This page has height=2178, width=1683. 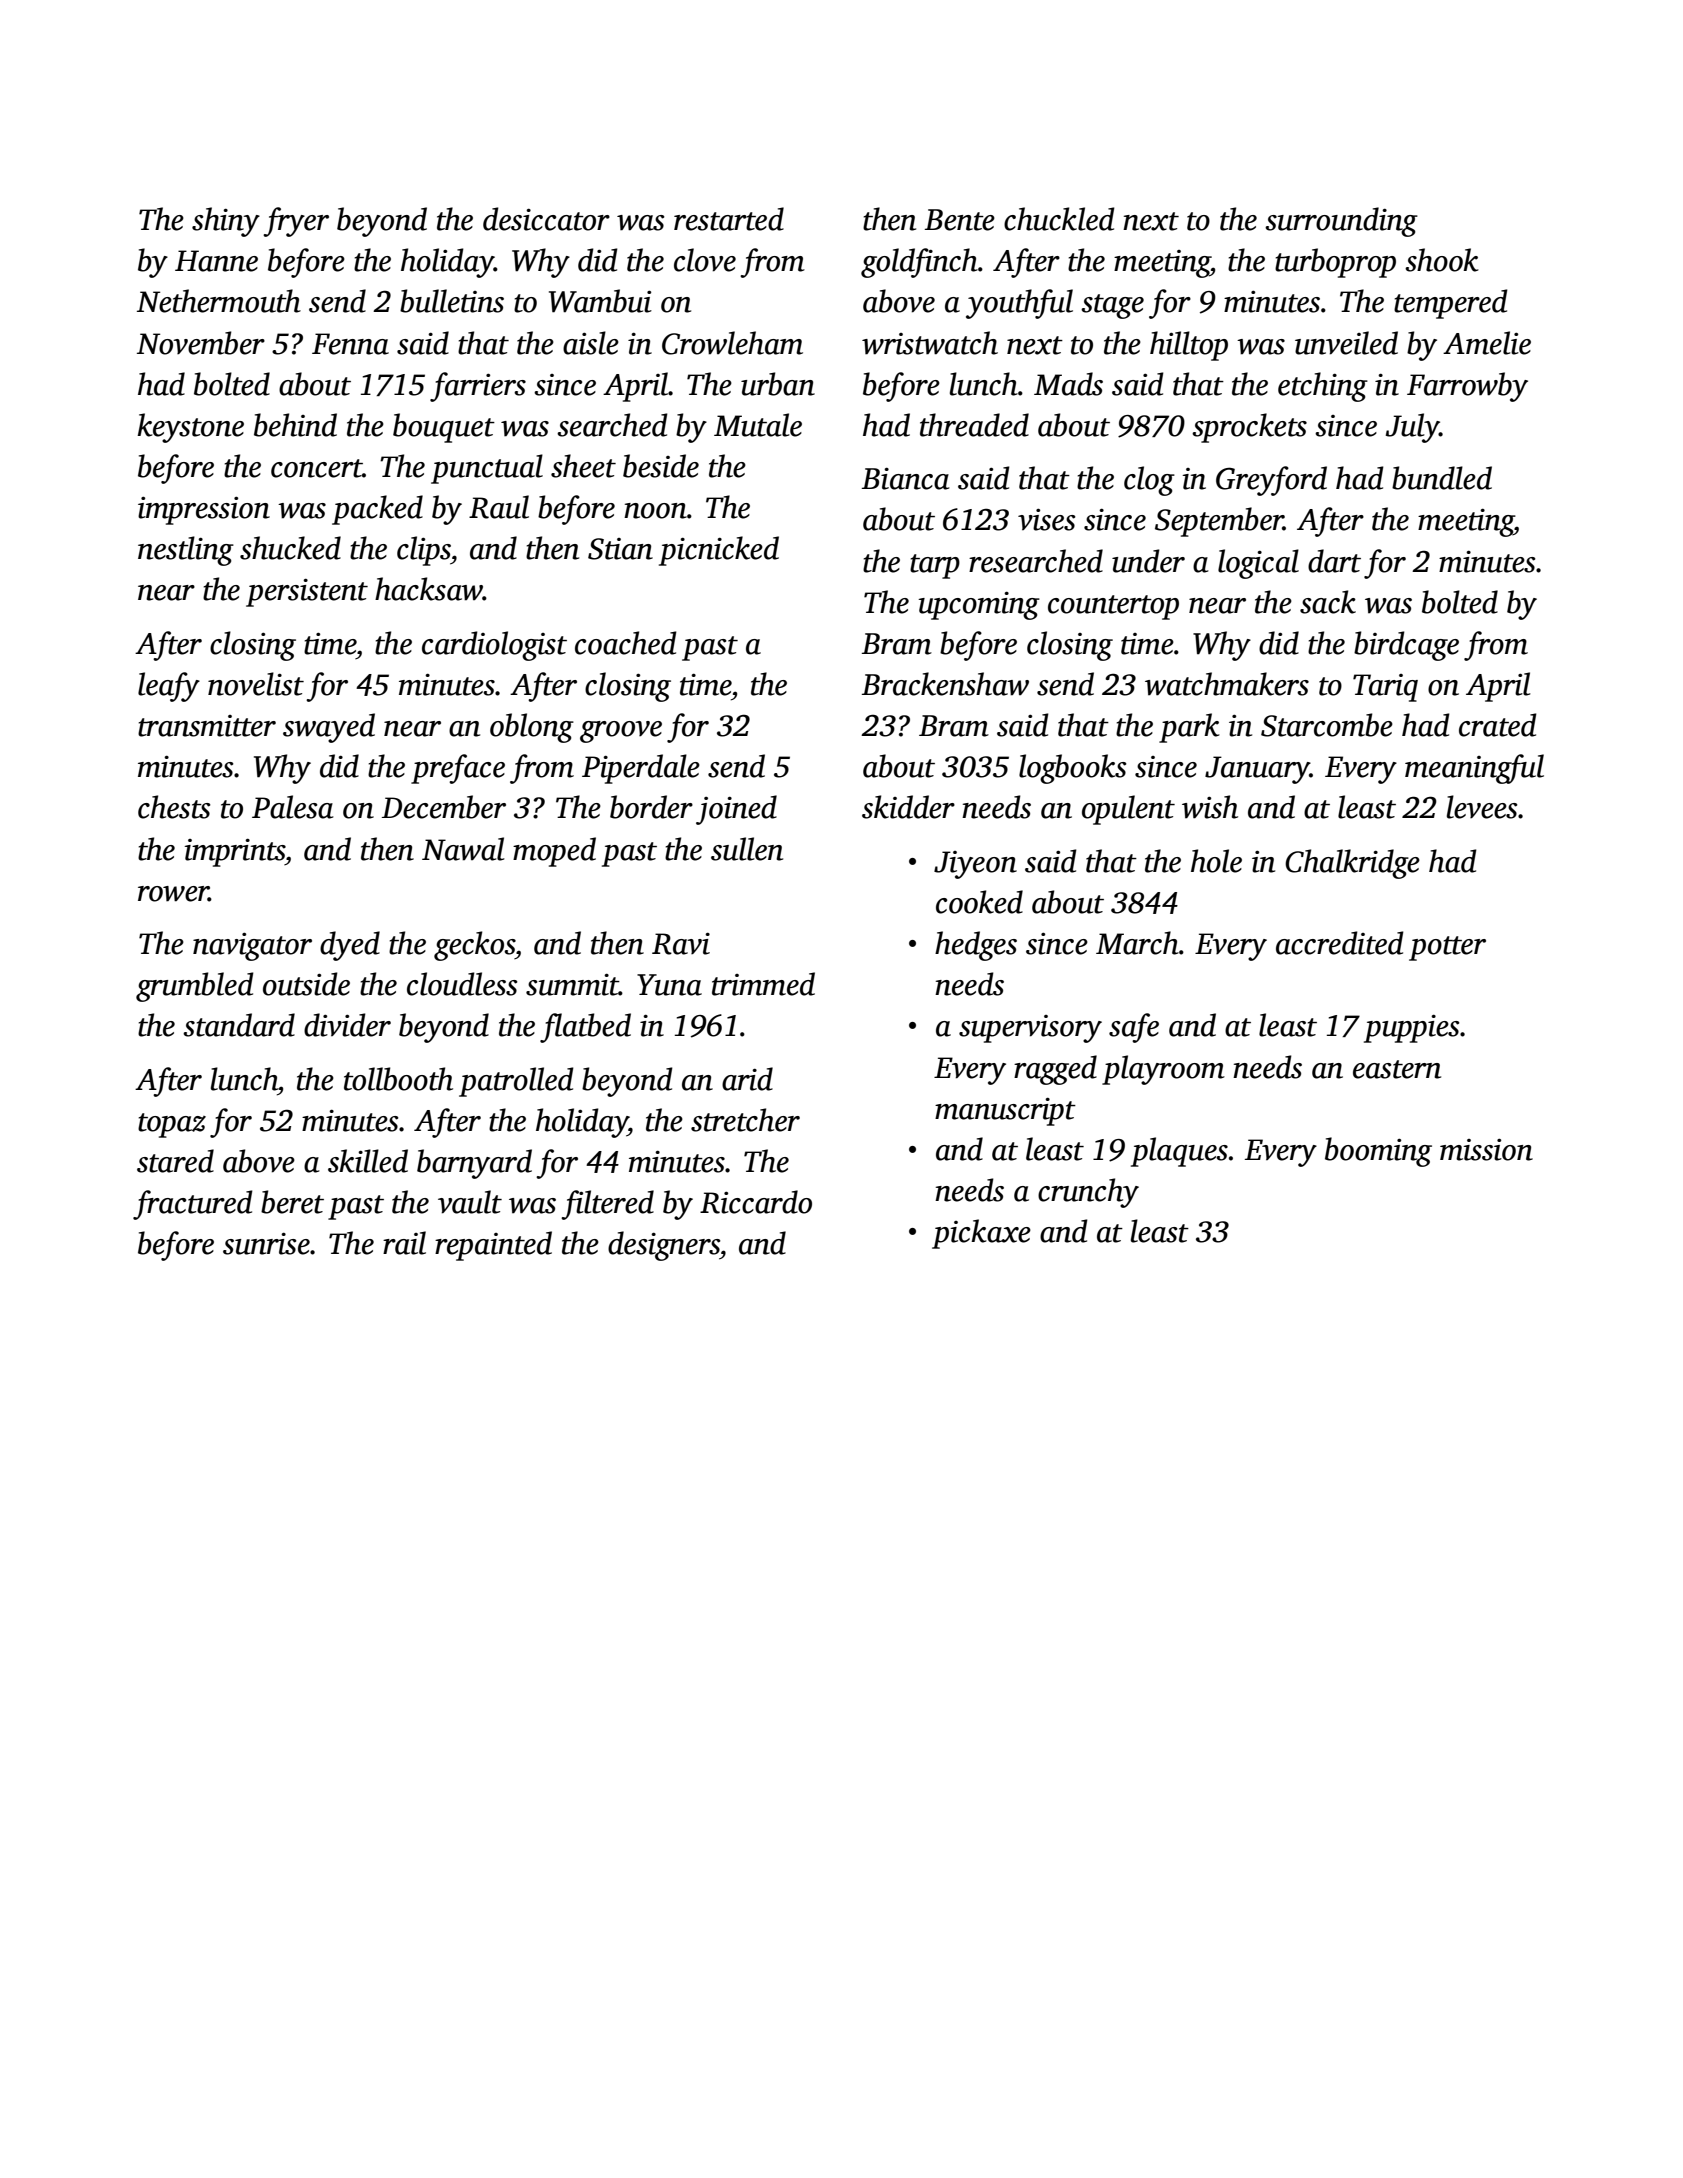 I want to click on farriers, so click(x=478, y=387).
